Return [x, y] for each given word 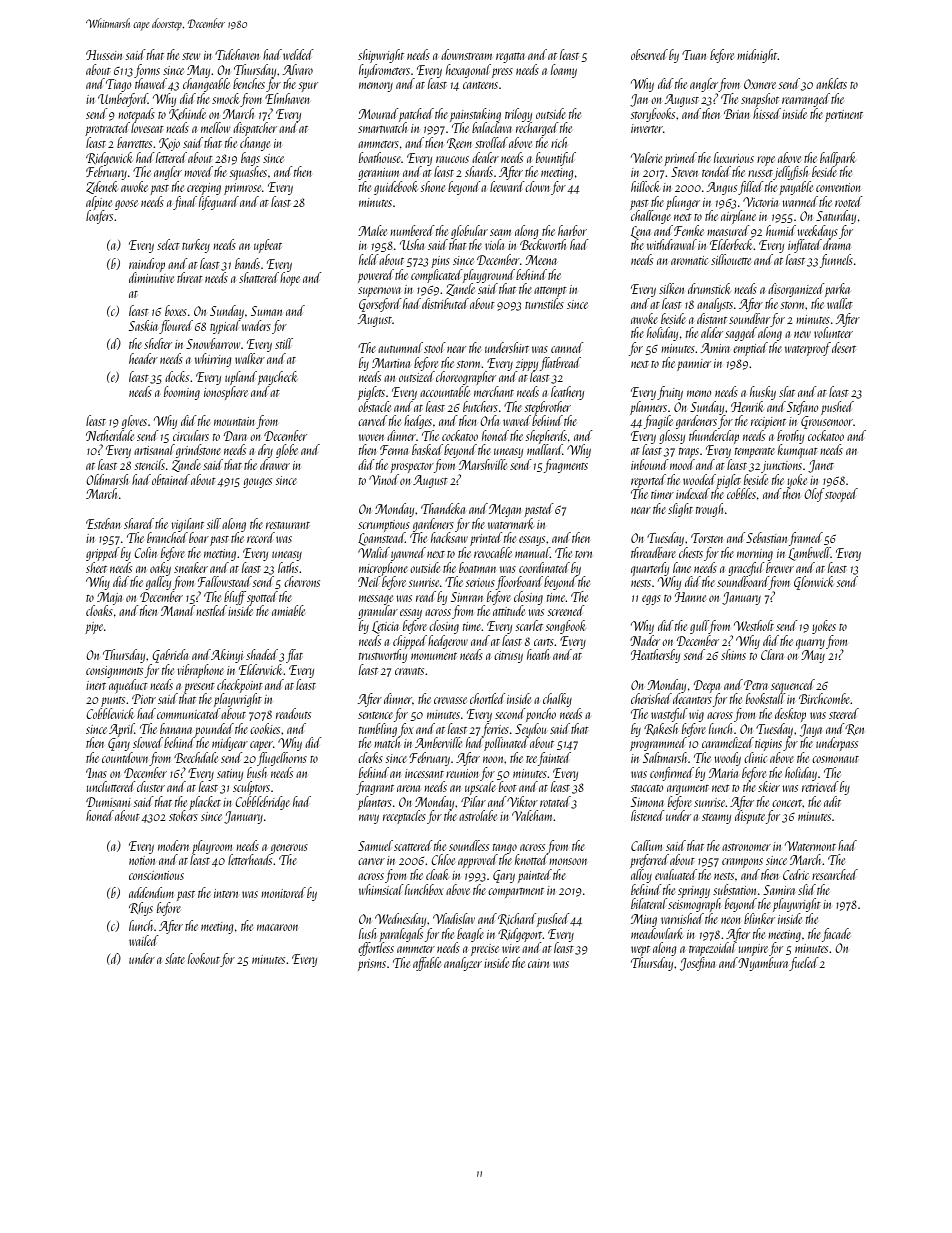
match [387, 742]
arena [408, 788]
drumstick [709, 288]
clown [537, 186]
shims [733, 654]
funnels [836, 261]
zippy [527, 365]
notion [142, 860]
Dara [235, 436]
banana [176, 728]
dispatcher [255, 129]
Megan [505, 510]
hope [290, 279]
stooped [841, 495]
